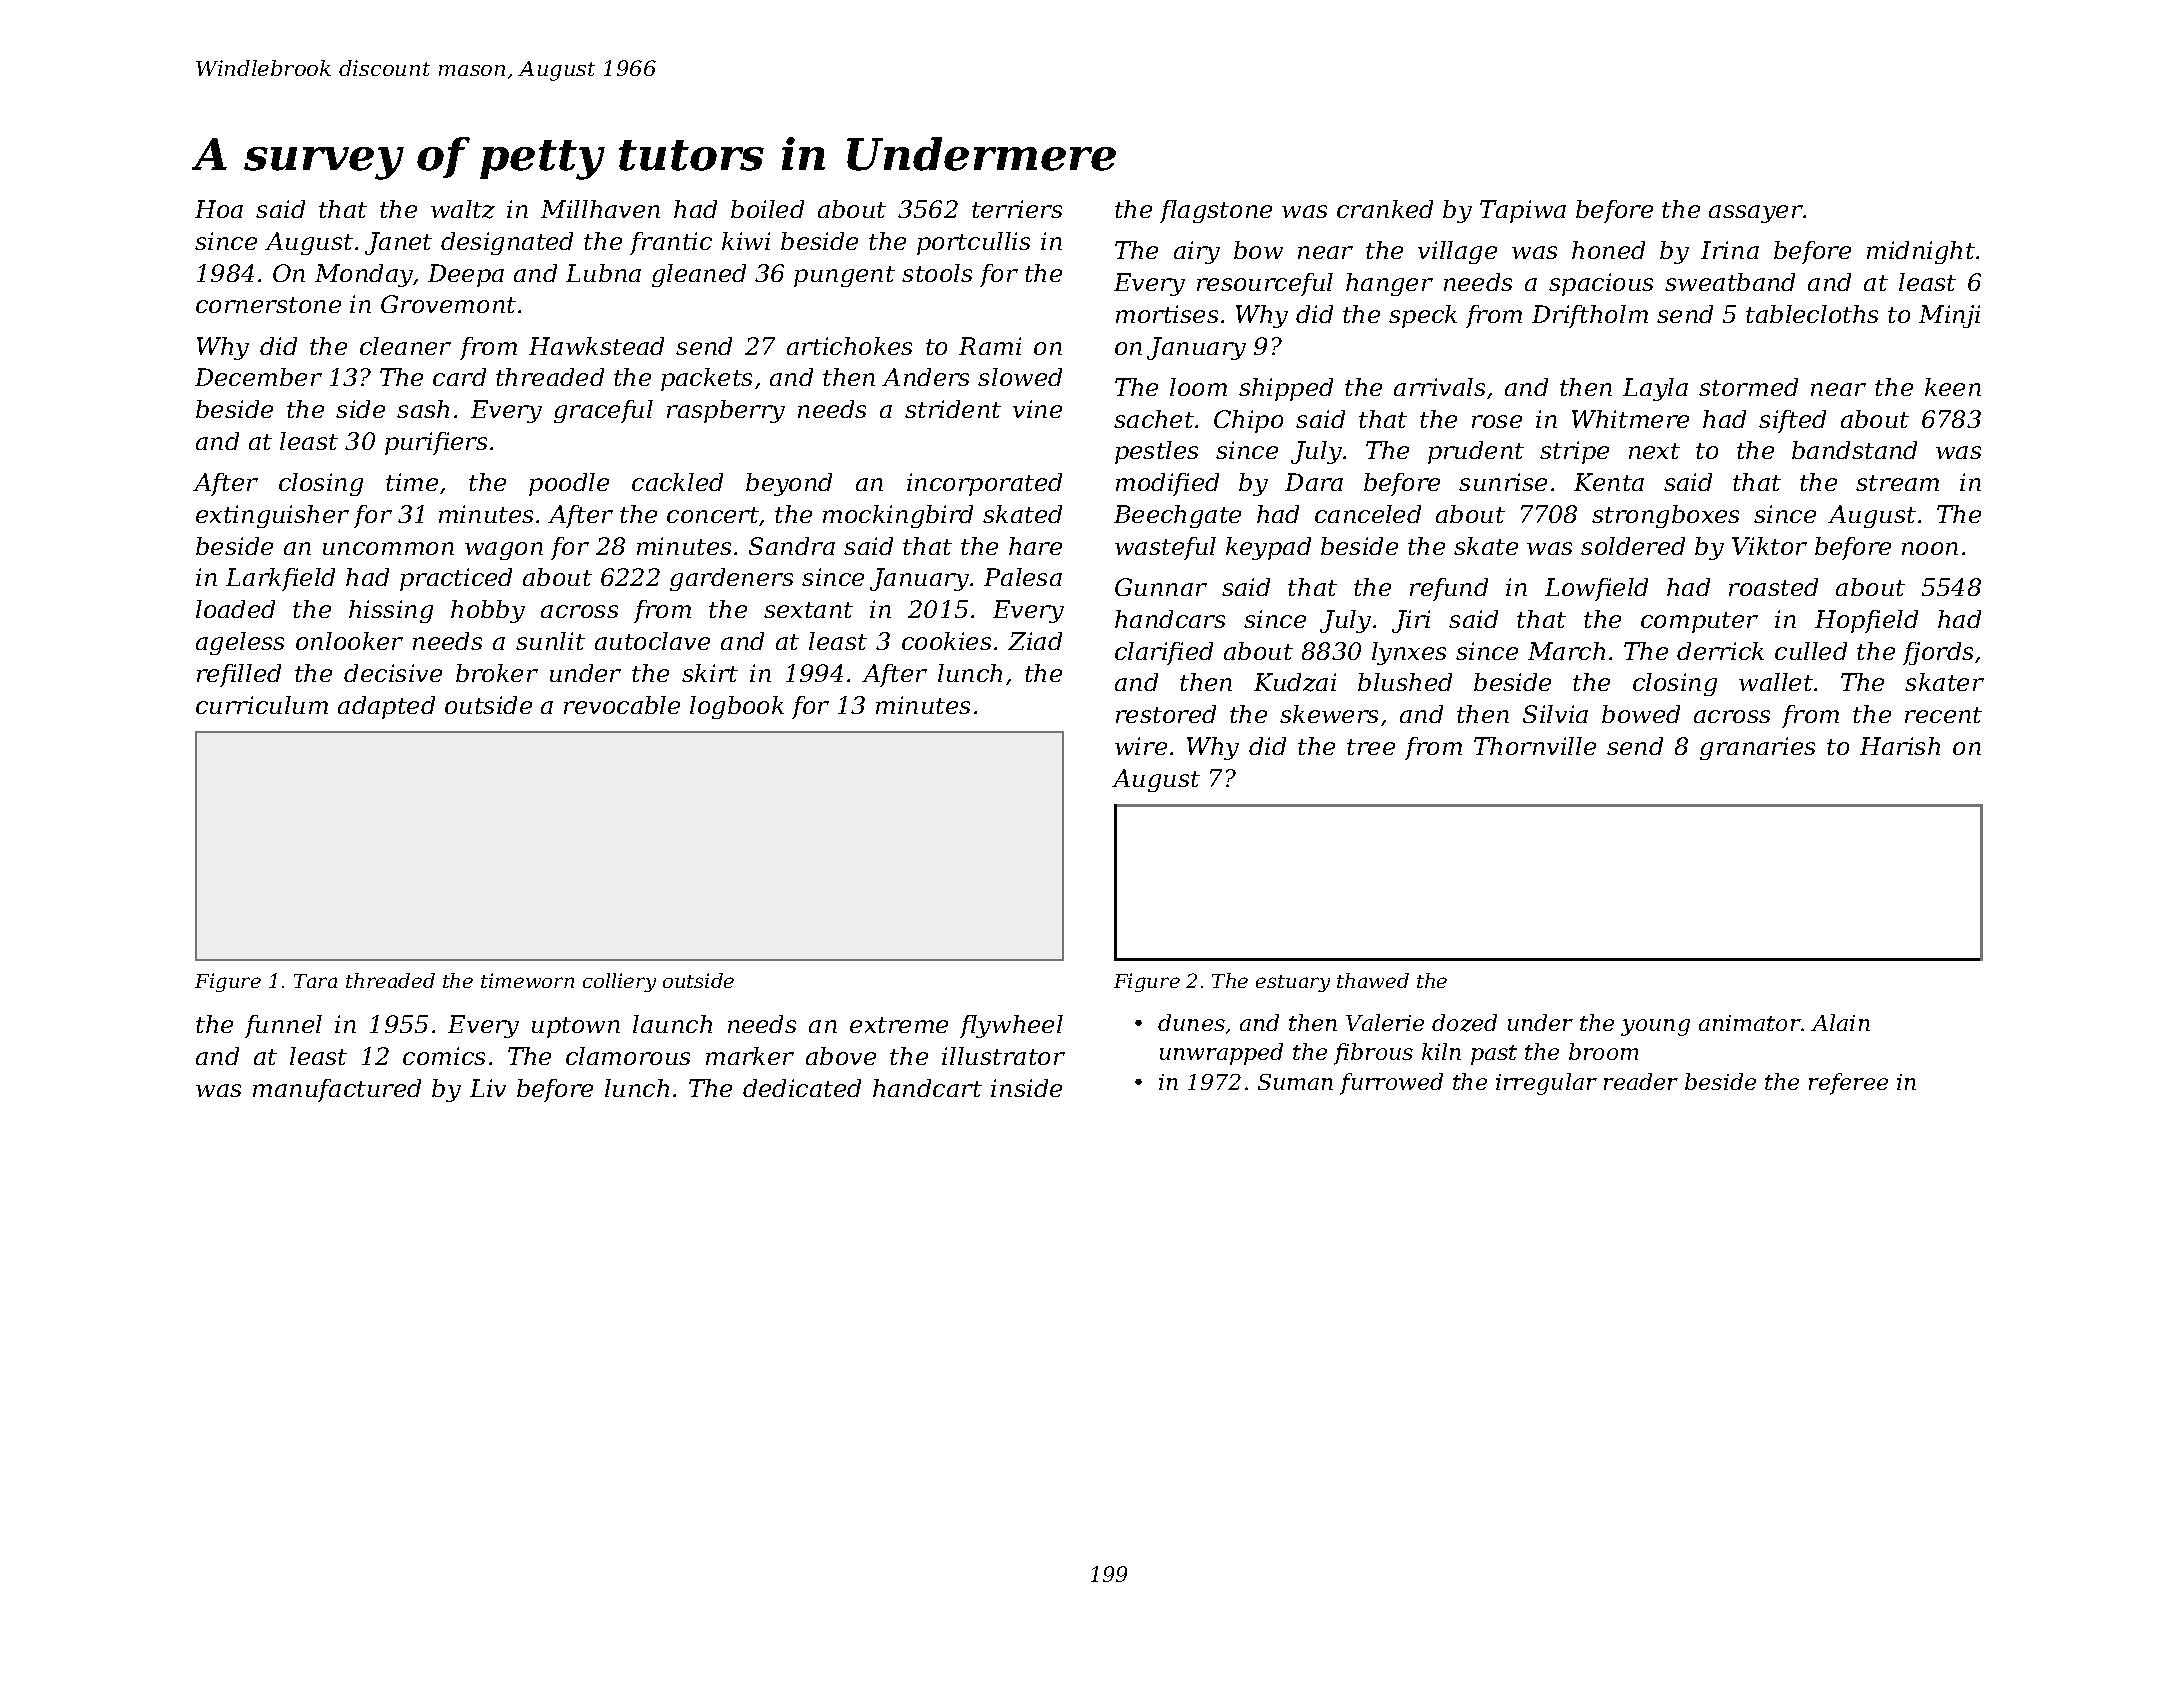 This page has height=1683, width=2178. I want to click on curriculum, so click(262, 705).
